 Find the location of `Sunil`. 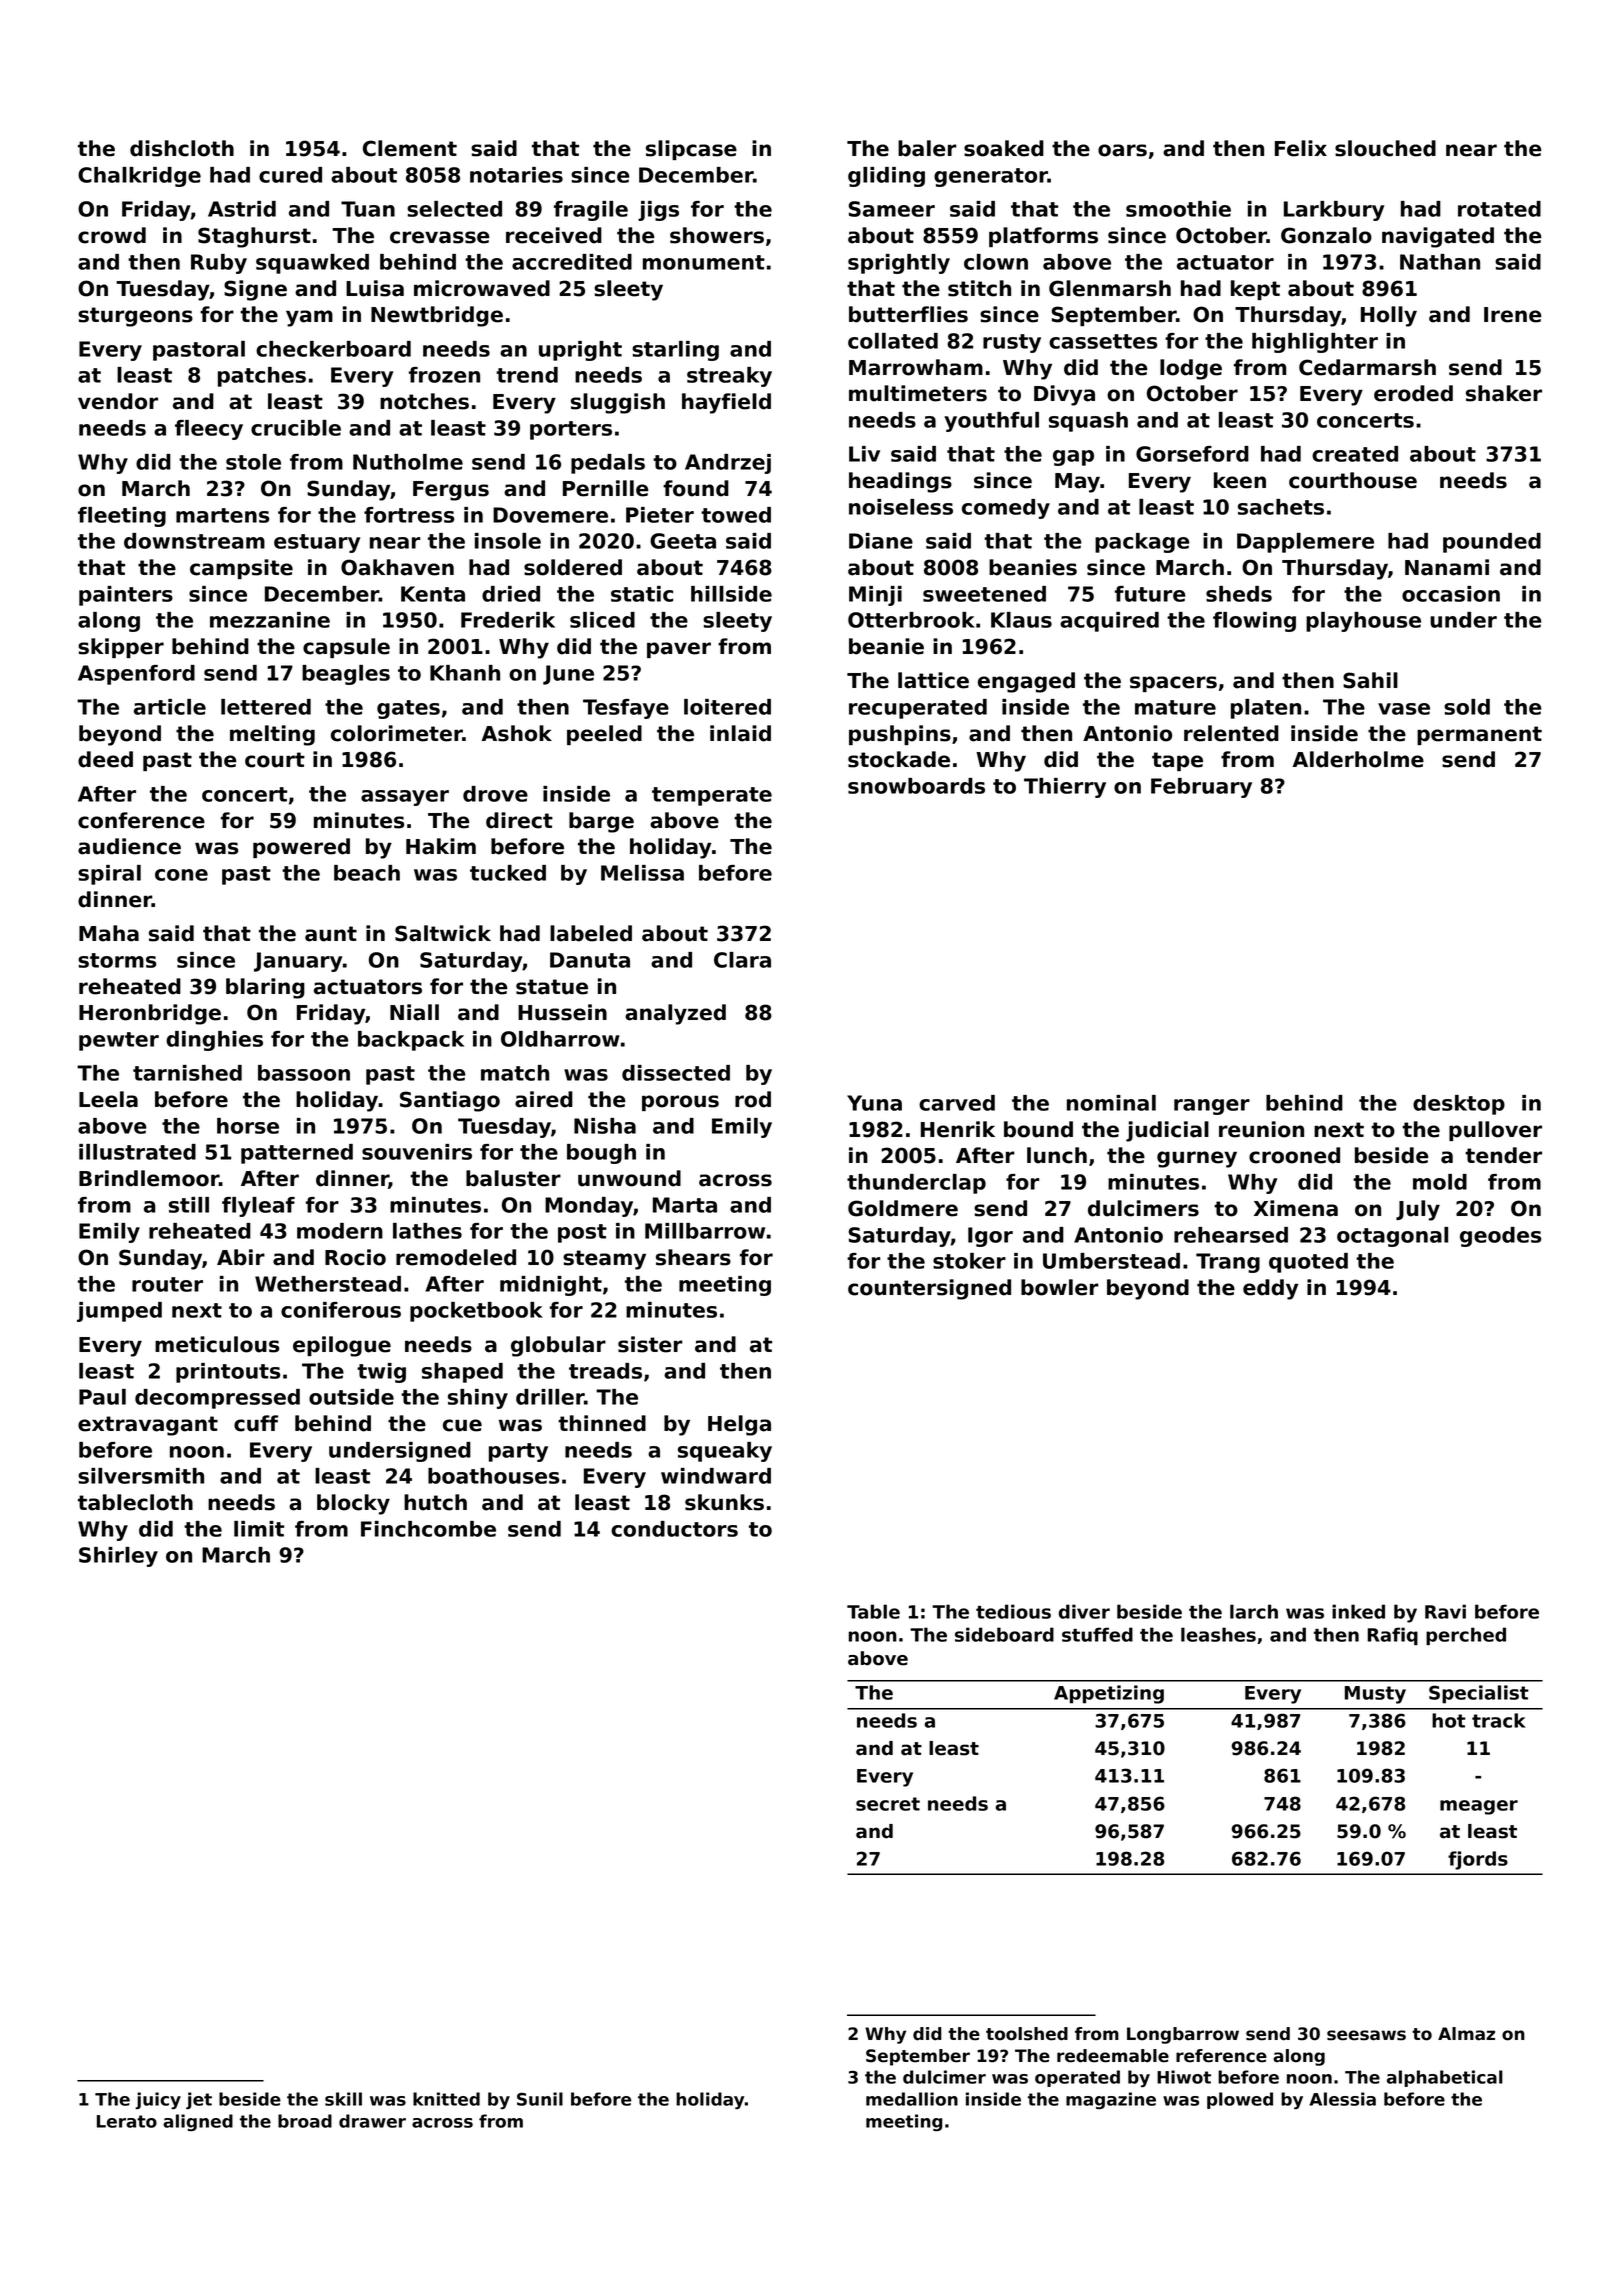

Sunil is located at coordinates (540, 2099).
